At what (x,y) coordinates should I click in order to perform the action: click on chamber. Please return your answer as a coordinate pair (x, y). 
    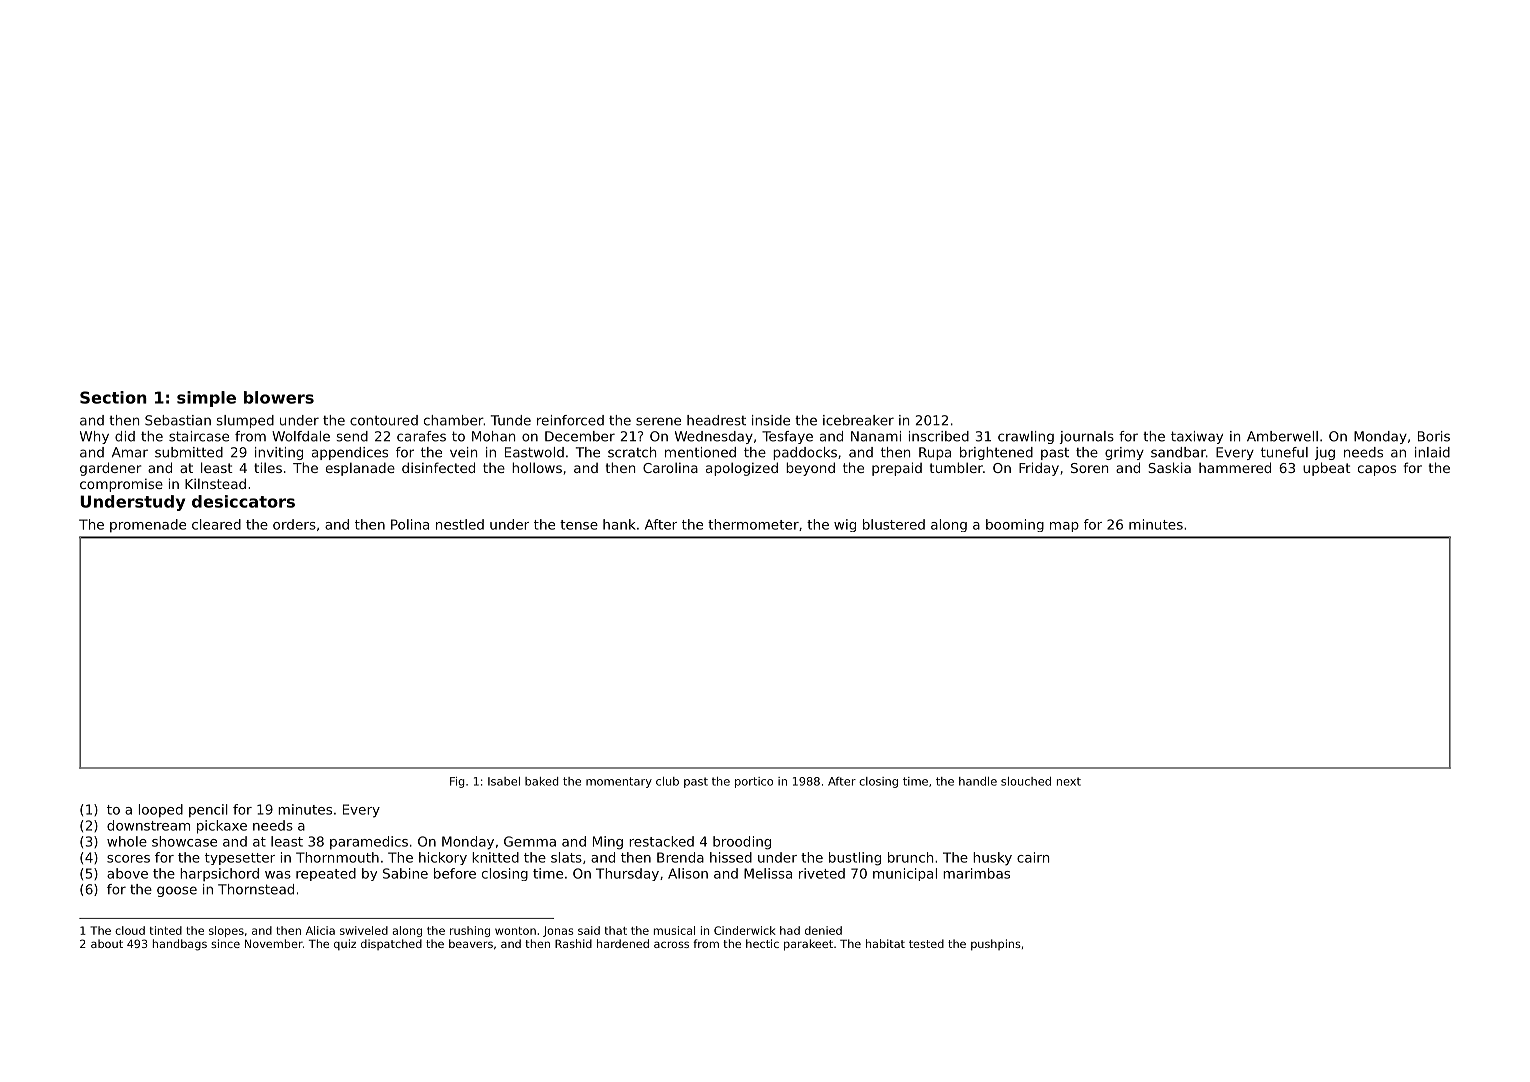
    Looking at the image, I should click on (454, 420).
